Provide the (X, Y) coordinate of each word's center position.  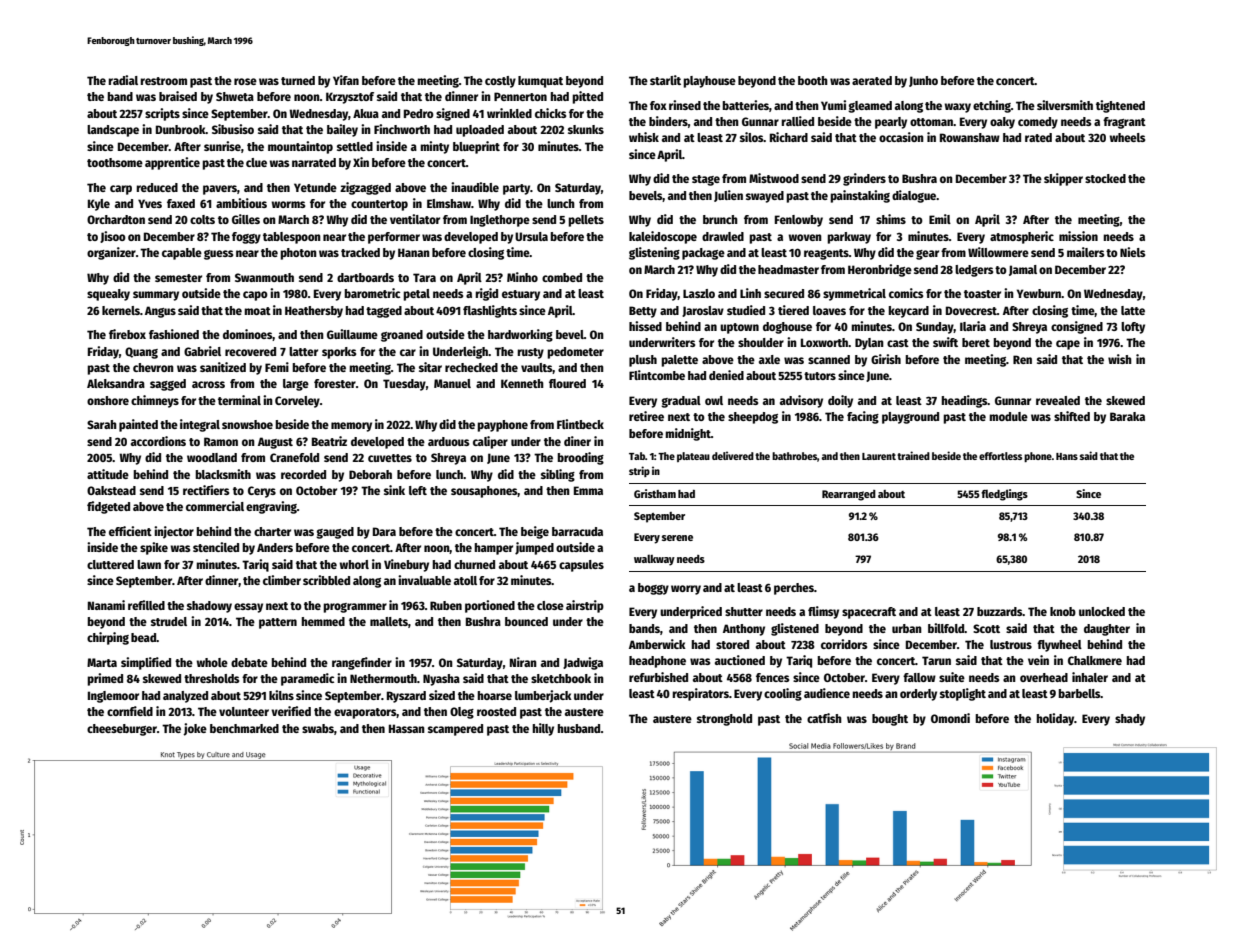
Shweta (235, 96)
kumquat (540, 82)
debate (249, 662)
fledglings (1004, 495)
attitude (108, 474)
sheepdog (753, 418)
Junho (923, 81)
